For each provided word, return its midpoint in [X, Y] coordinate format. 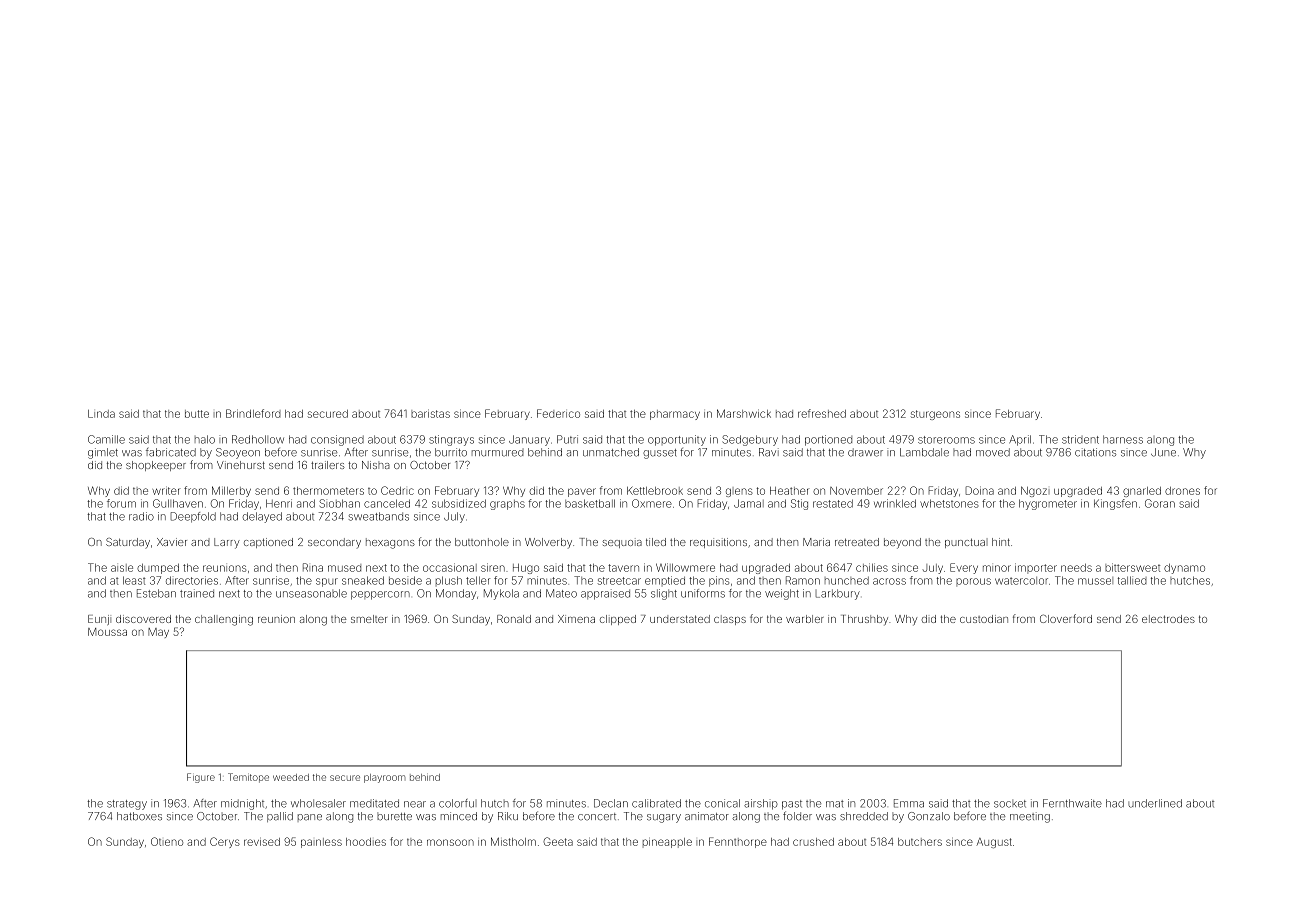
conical [722, 803]
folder [797, 816]
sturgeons [935, 415]
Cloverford [1066, 618]
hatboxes [139, 816]
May [158, 633]
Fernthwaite [1072, 803]
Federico [558, 413]
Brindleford [253, 413]
